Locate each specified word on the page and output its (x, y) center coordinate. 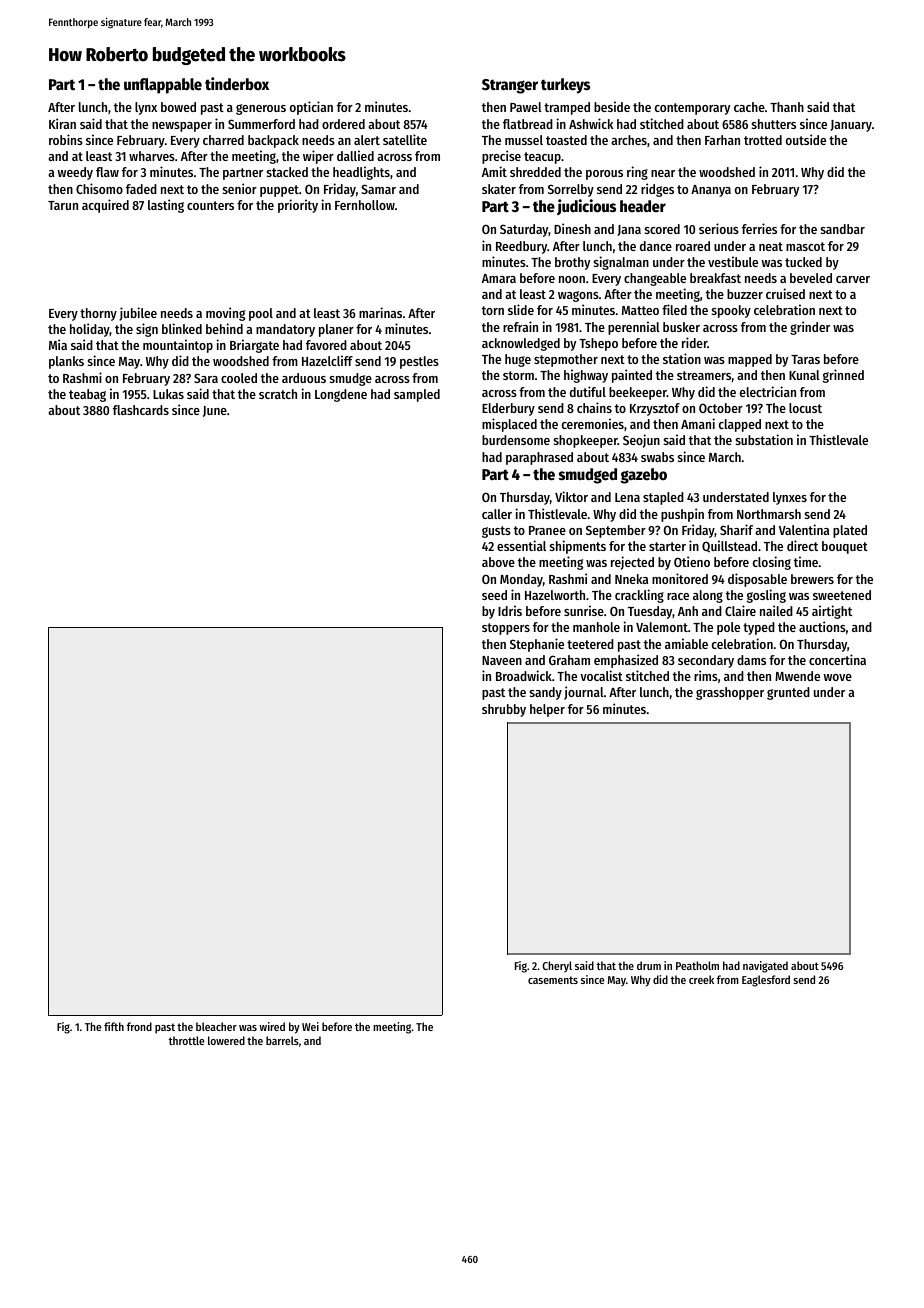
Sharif (736, 529)
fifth (114, 1026)
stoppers (506, 629)
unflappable (163, 86)
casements (553, 980)
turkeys (565, 86)
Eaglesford (766, 981)
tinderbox (237, 84)
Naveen (502, 660)
